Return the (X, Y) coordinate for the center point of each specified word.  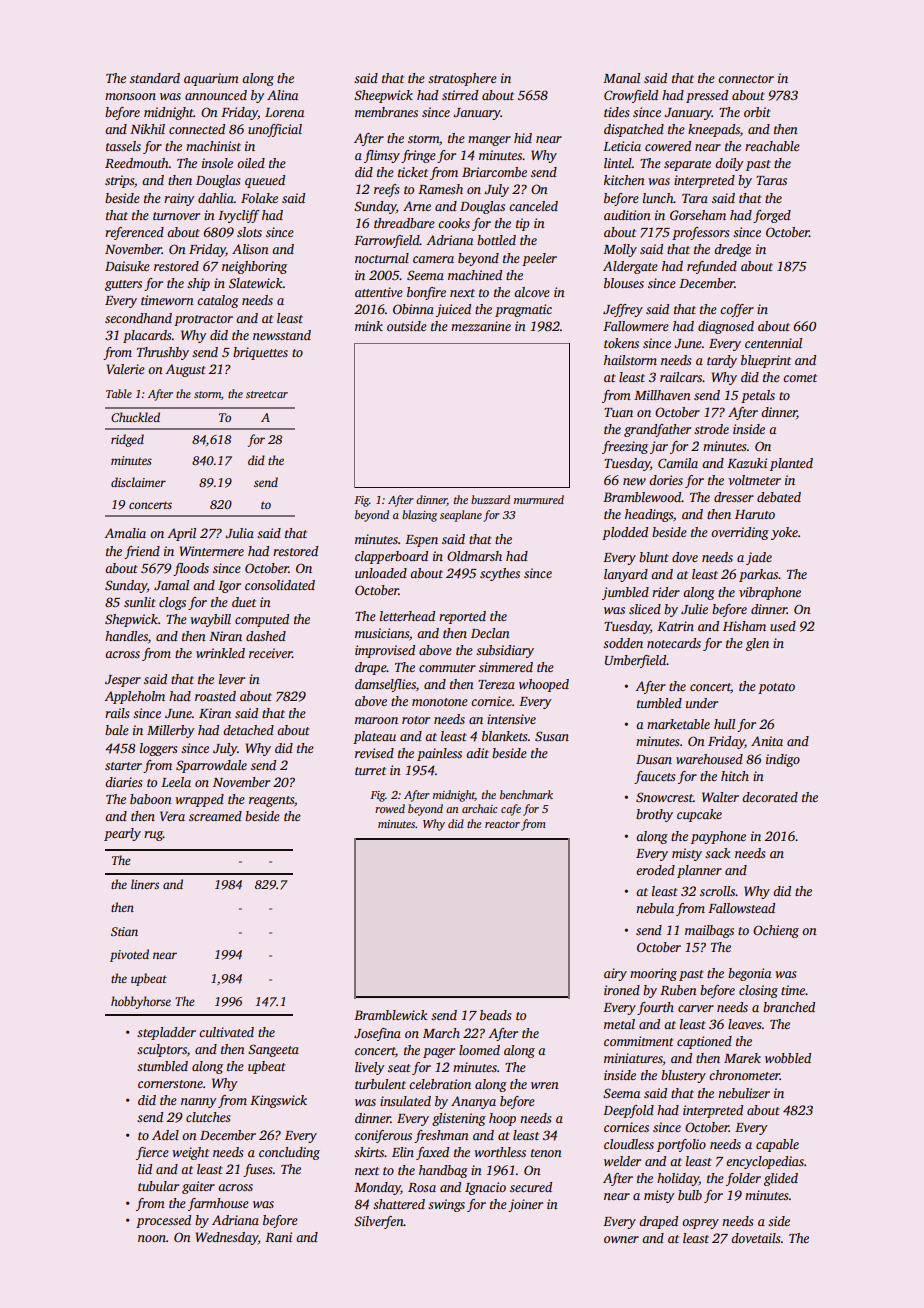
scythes (500, 574)
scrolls (717, 891)
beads (495, 1015)
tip (523, 224)
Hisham (744, 626)
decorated (770, 797)
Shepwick (131, 620)
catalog (218, 301)
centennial (773, 343)
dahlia (216, 198)
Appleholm (134, 697)
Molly (620, 250)
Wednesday (227, 1238)
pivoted (129, 955)
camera (433, 259)
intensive (511, 719)
